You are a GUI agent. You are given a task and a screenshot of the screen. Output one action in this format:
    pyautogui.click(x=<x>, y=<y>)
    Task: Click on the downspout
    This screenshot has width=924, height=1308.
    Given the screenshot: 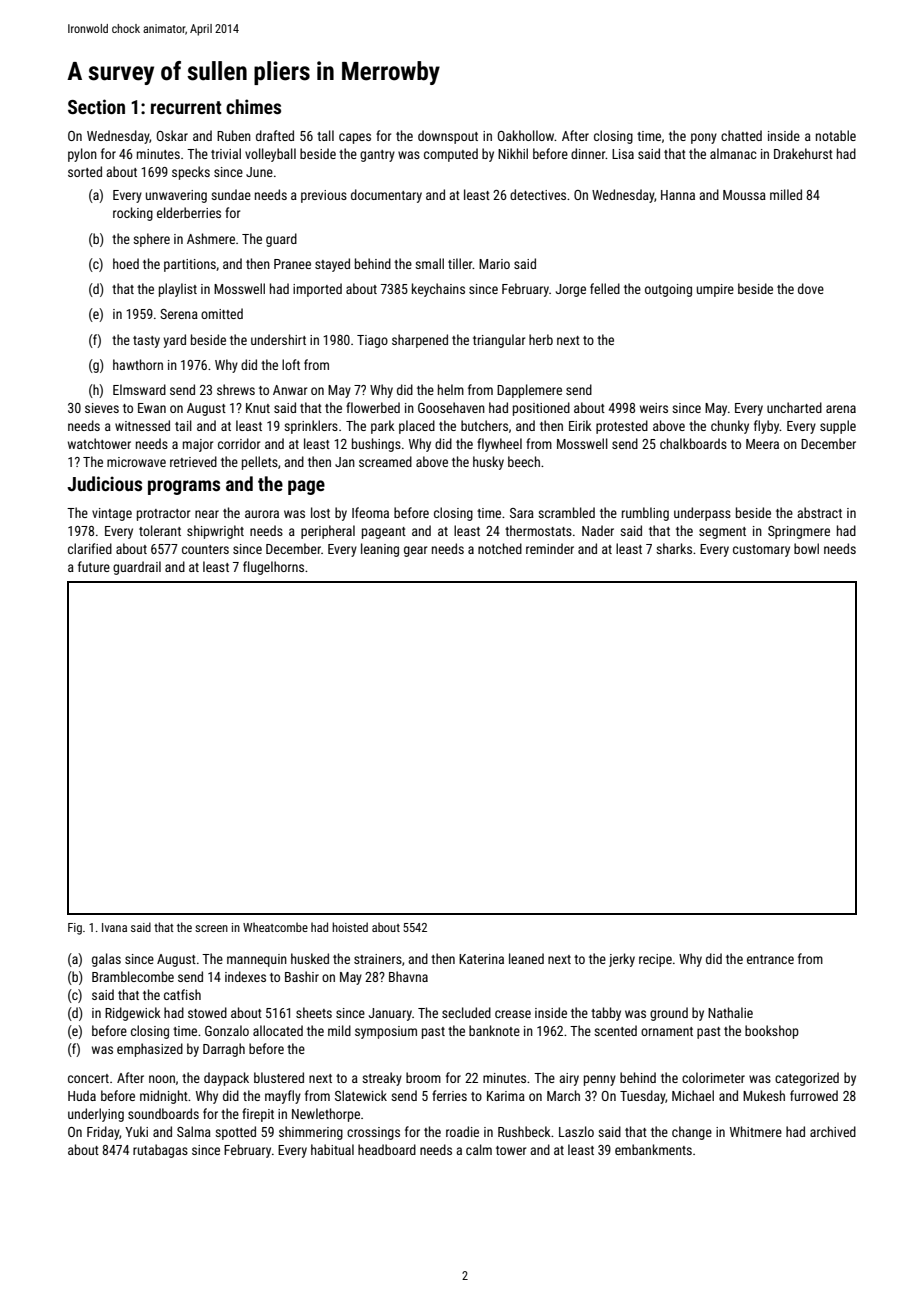 What is the action you would take?
    pyautogui.click(x=448, y=137)
